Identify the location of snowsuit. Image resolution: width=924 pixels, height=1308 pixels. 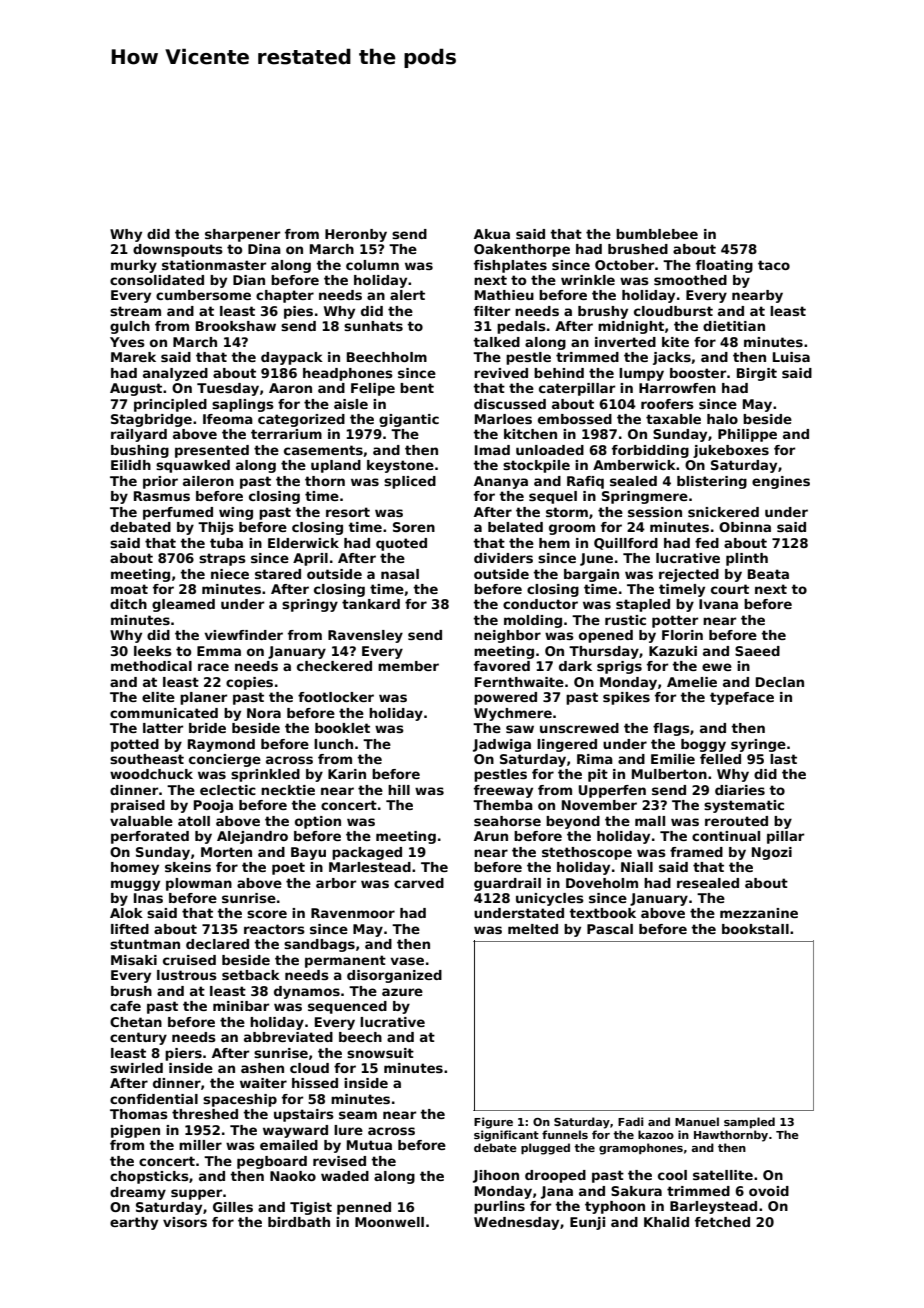
(380, 1053).
